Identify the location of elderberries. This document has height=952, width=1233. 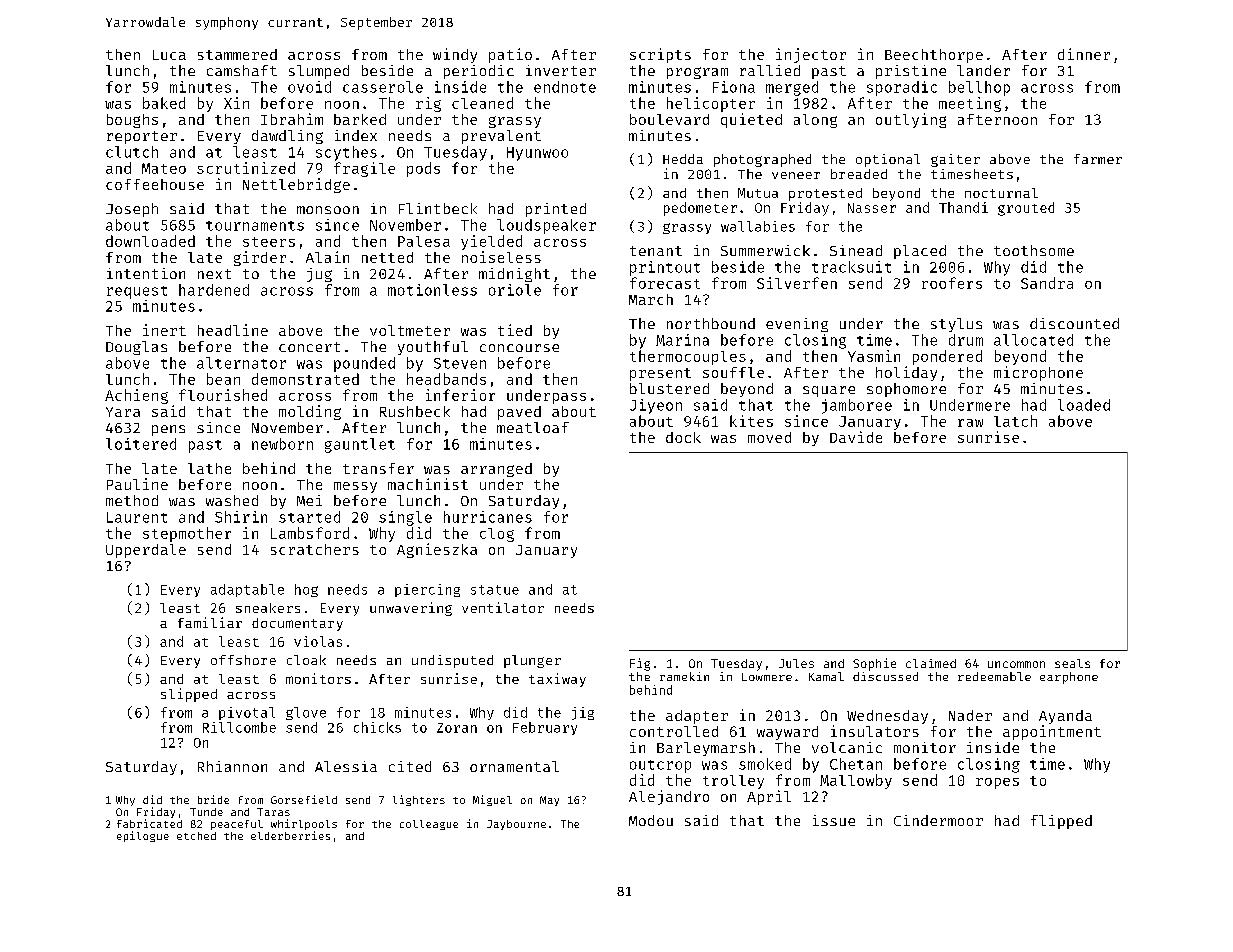
(290, 835).
